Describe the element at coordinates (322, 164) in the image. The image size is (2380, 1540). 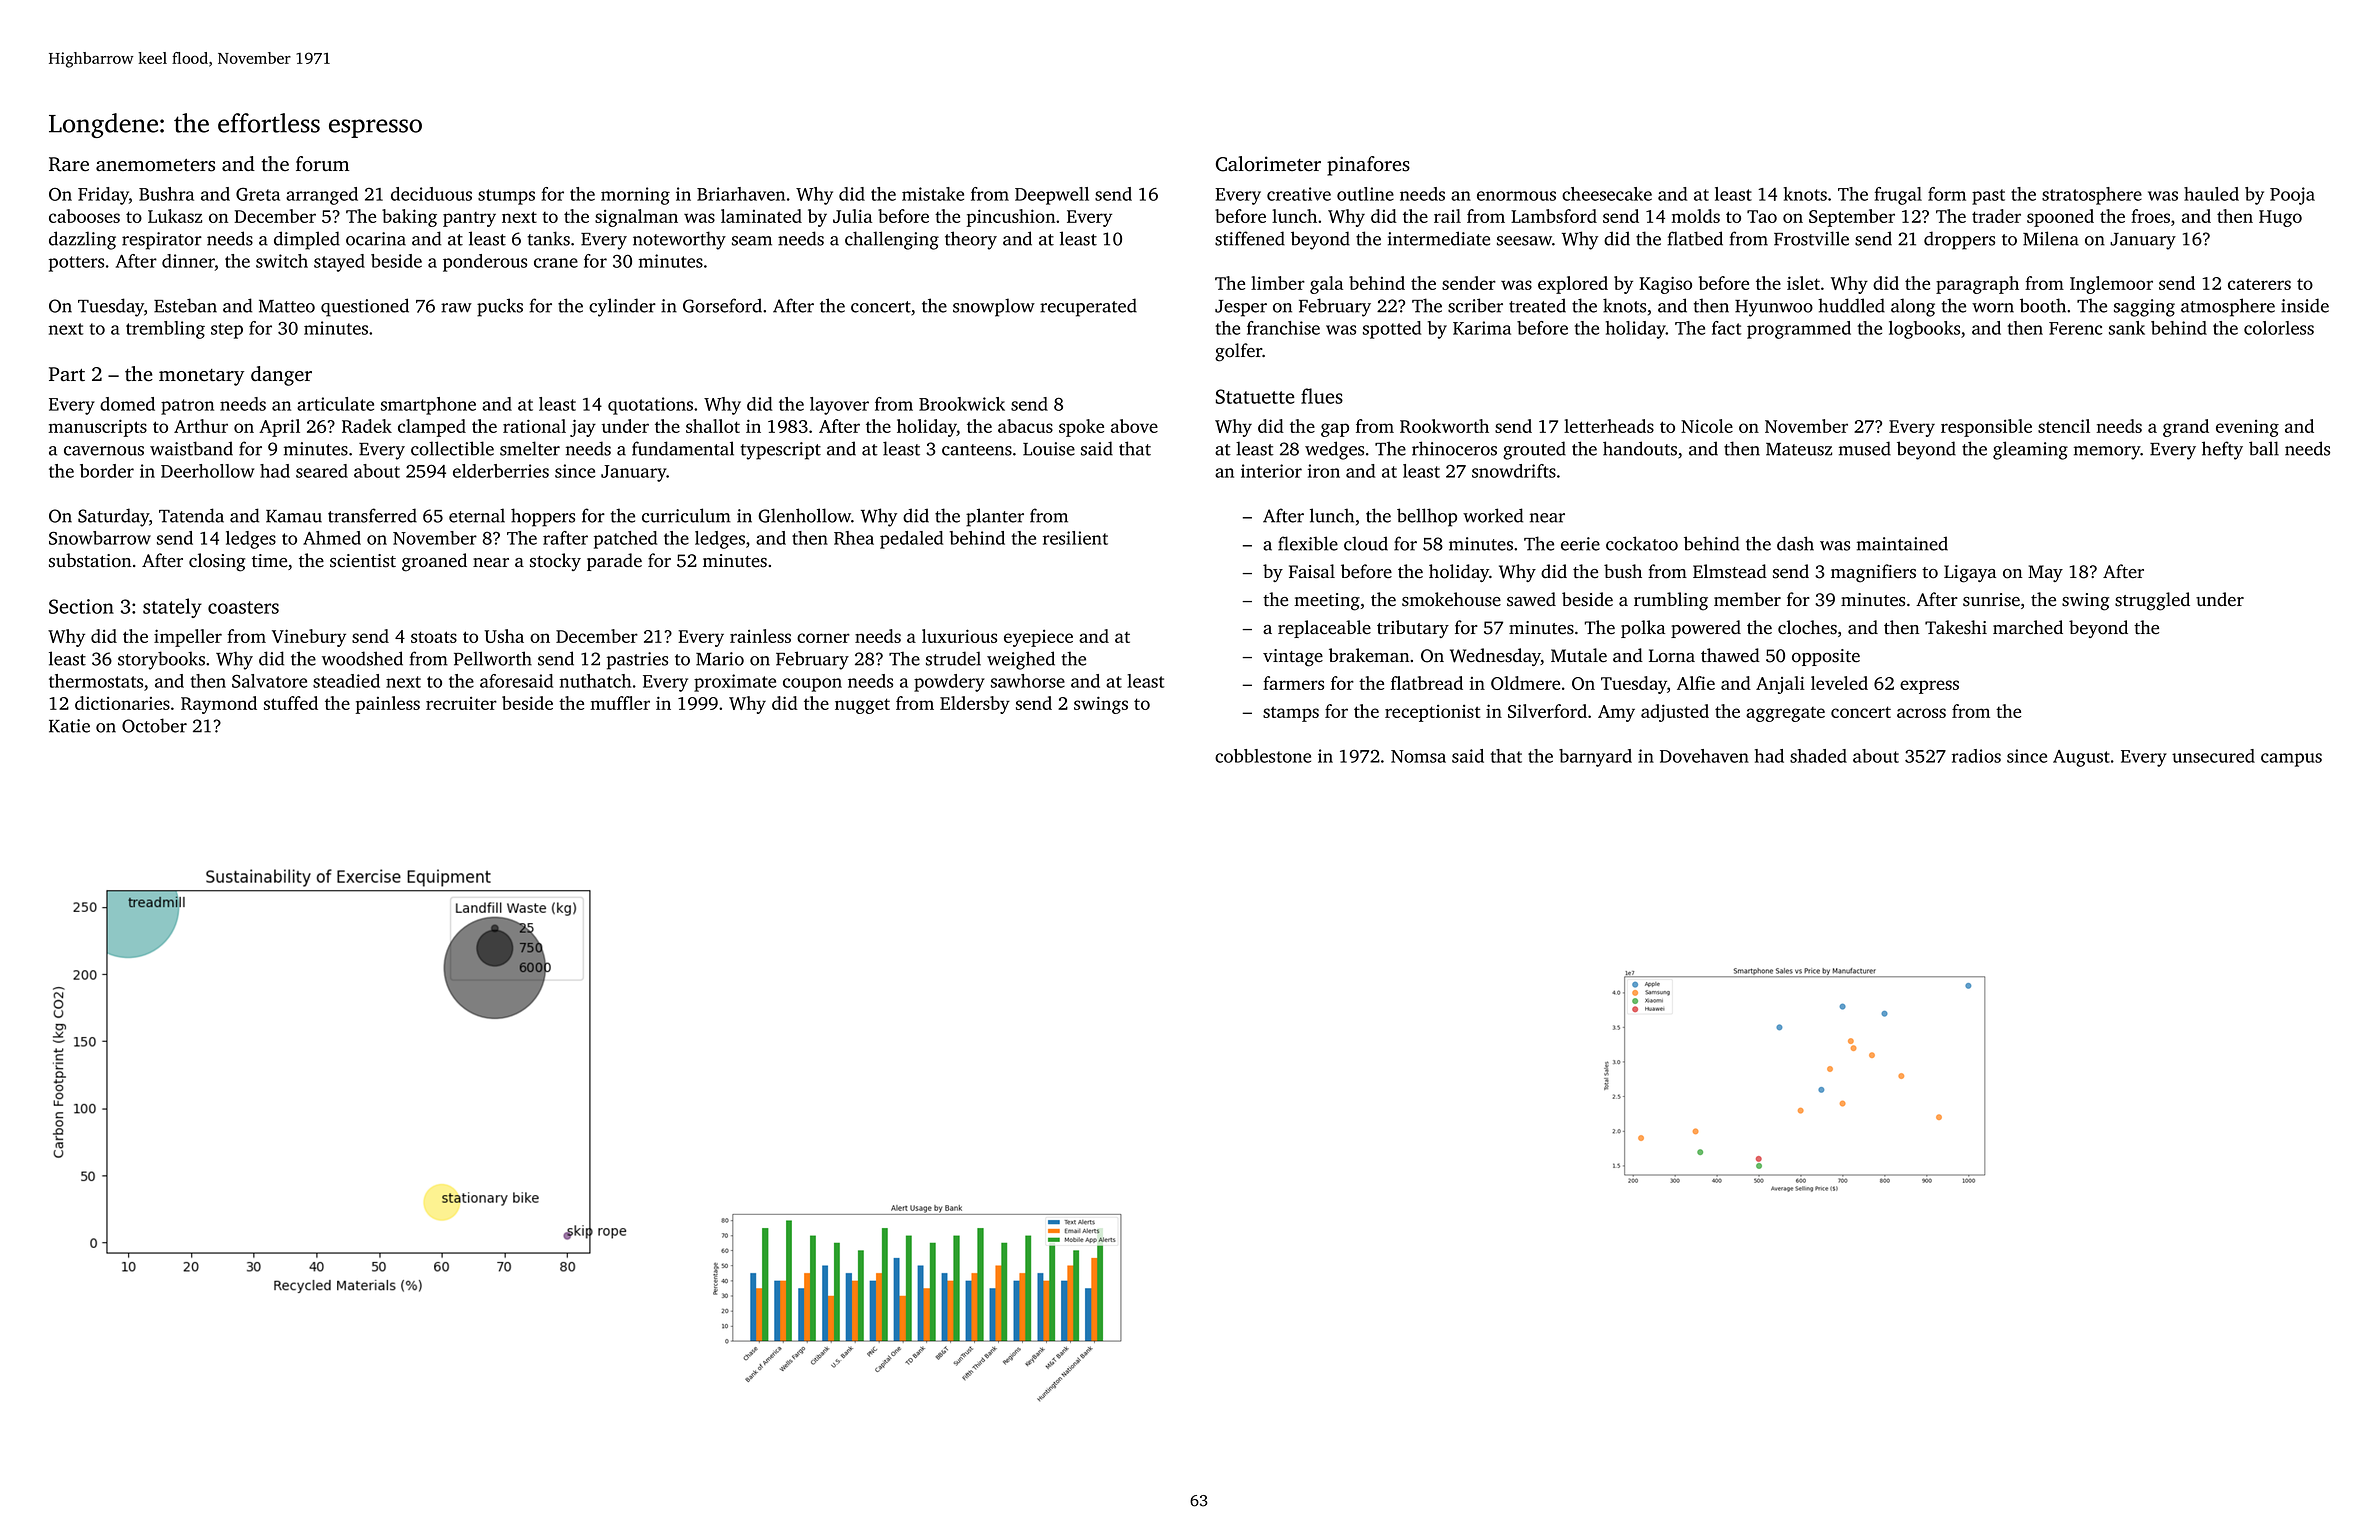
I see `forum` at that location.
